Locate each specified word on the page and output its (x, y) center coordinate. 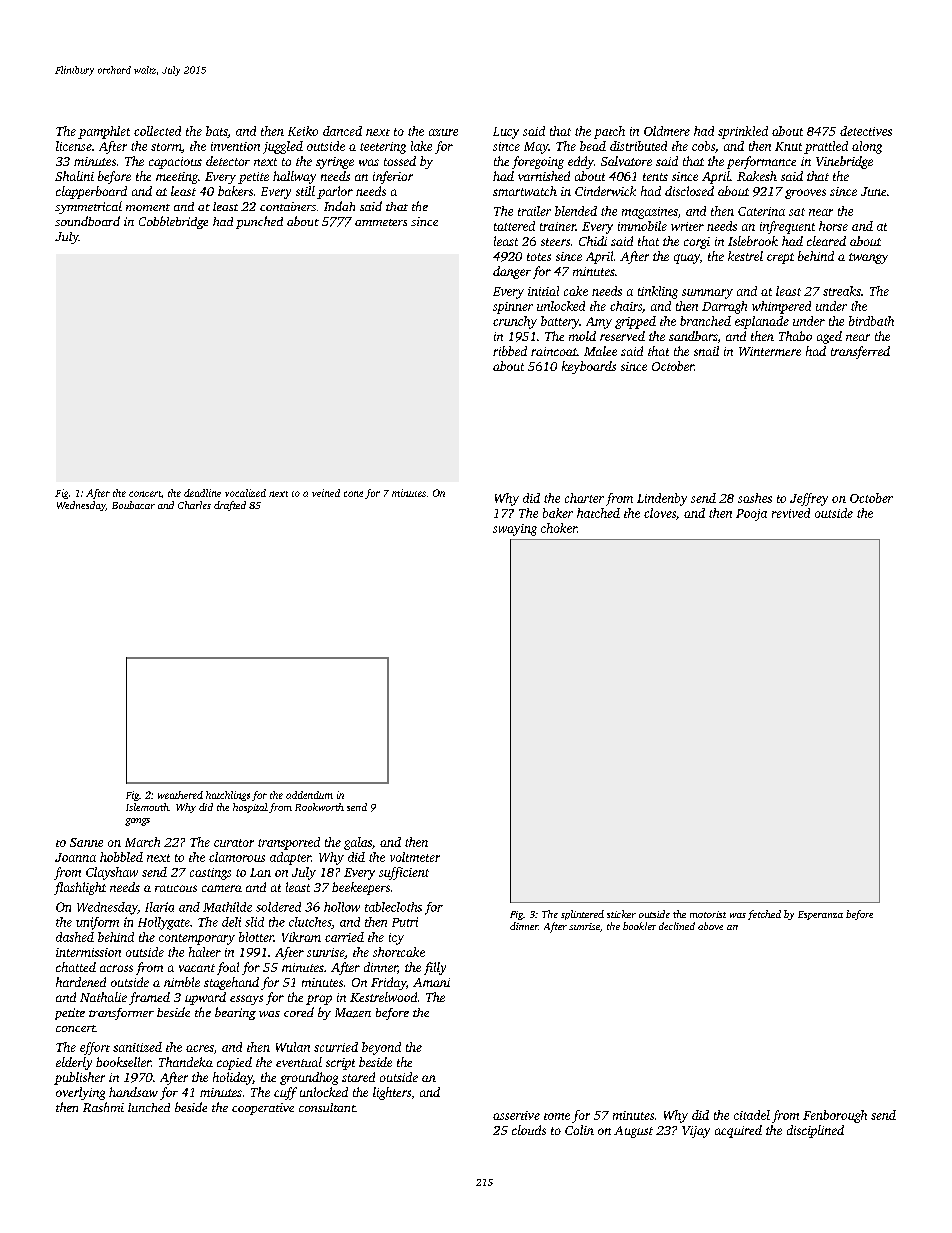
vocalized (245, 493)
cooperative (263, 1109)
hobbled (121, 857)
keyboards (589, 367)
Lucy (506, 133)
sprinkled (743, 132)
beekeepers (361, 888)
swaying (515, 530)
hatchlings (228, 796)
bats (217, 132)
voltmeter (415, 857)
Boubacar (133, 505)
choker (559, 528)
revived (791, 513)
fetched (764, 915)
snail (706, 351)
